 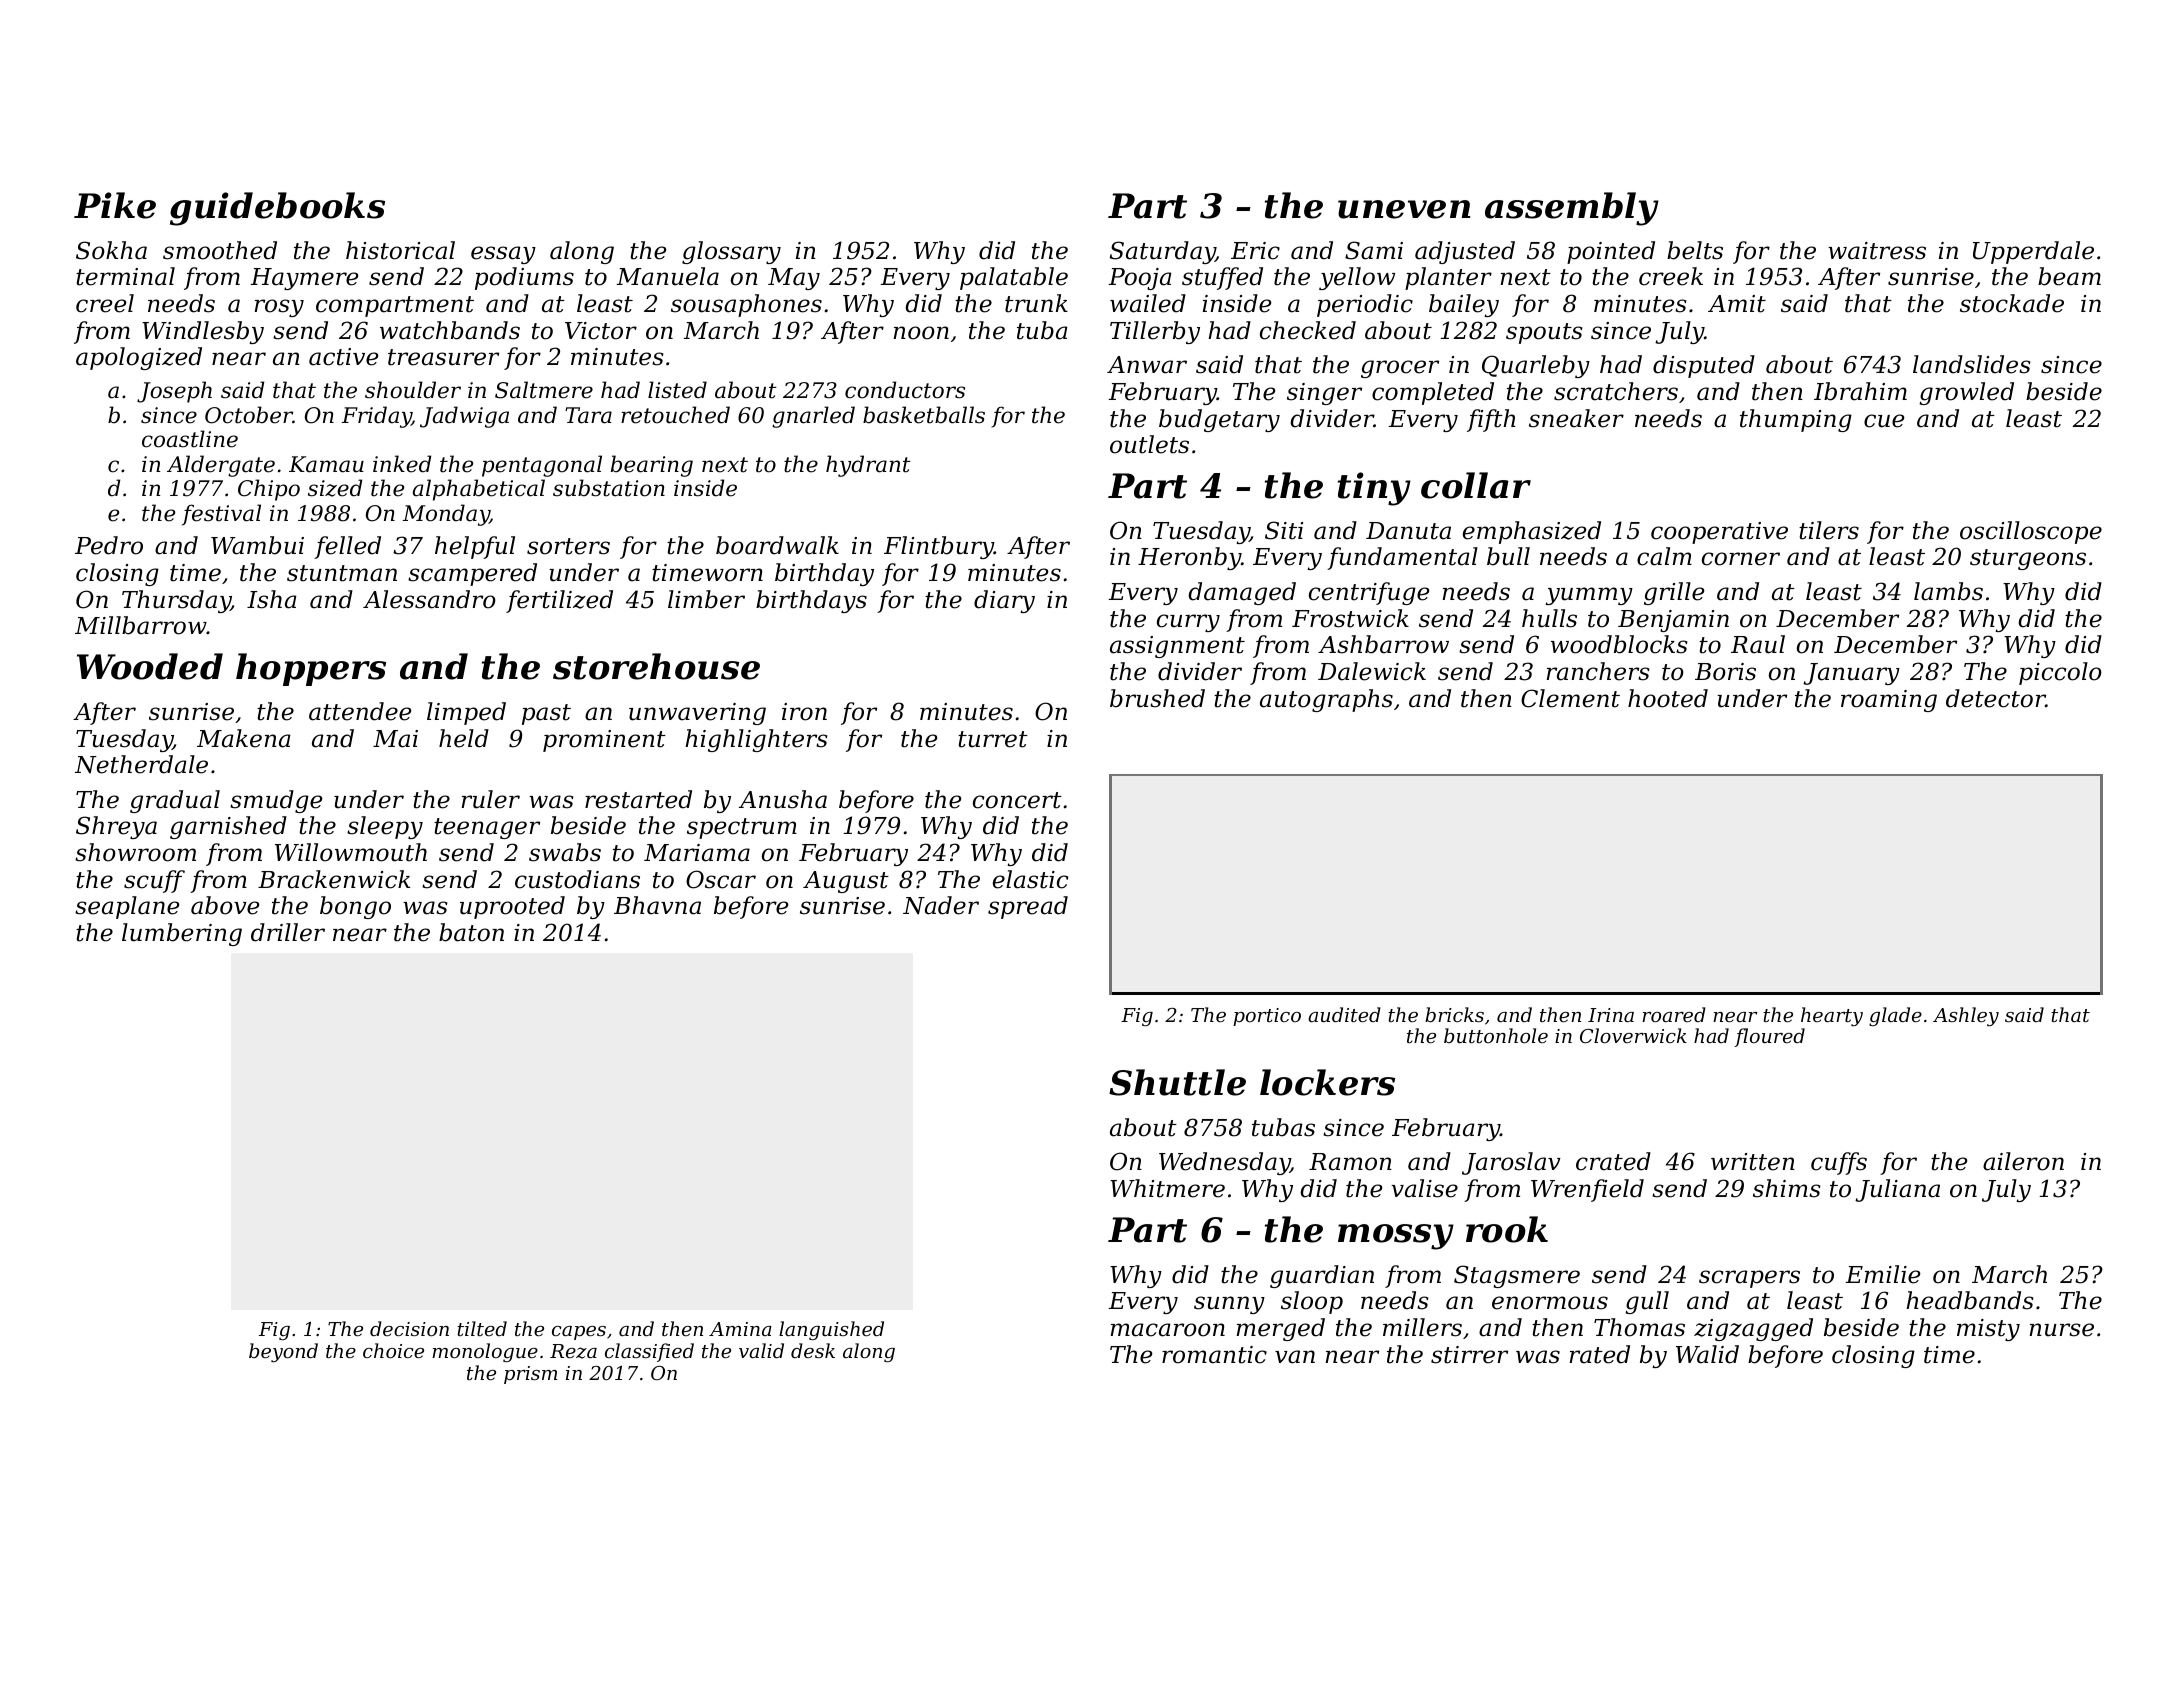 I want to click on Bhavna, so click(x=657, y=905).
